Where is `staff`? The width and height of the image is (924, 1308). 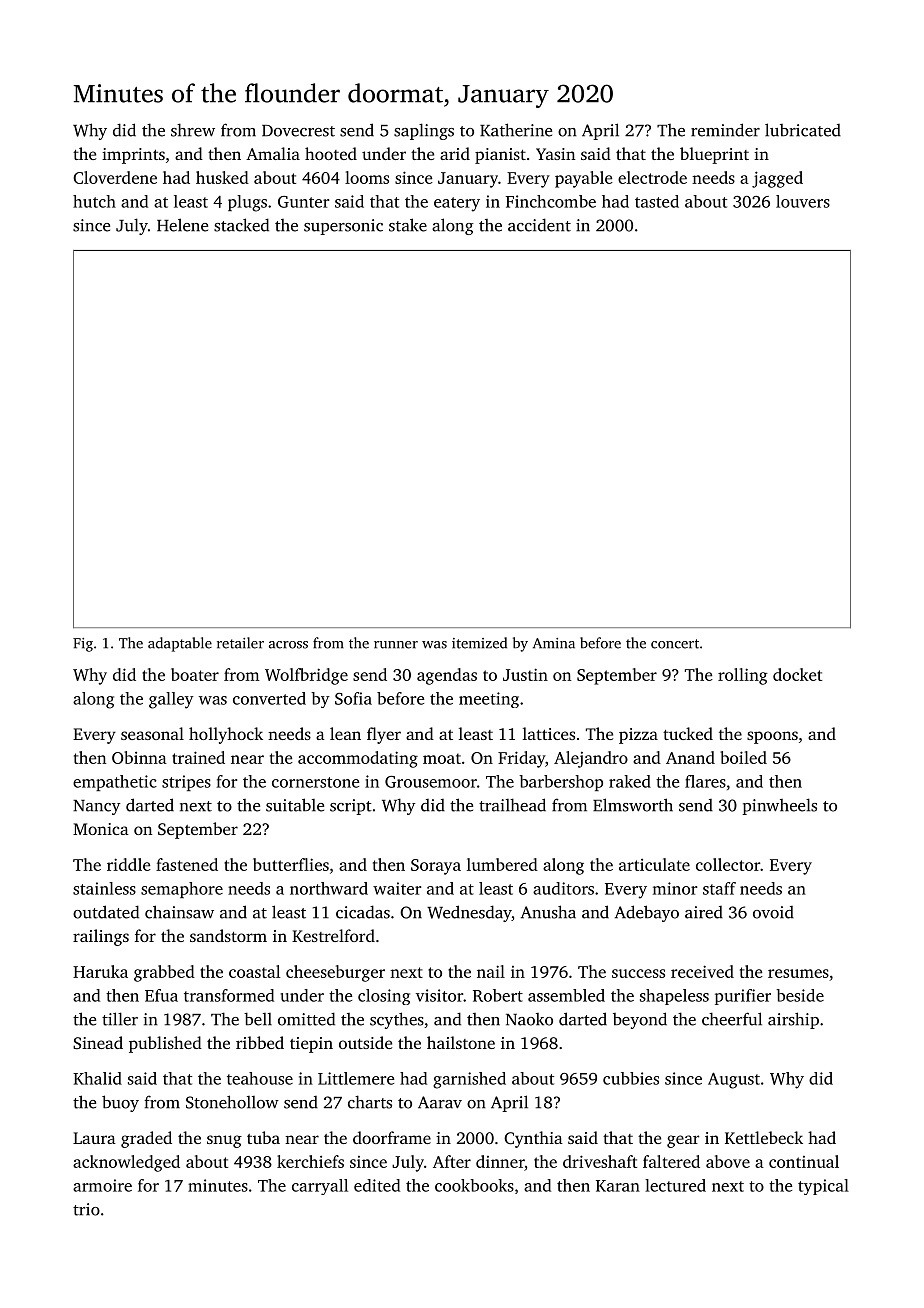
staff is located at coordinates (719, 888).
